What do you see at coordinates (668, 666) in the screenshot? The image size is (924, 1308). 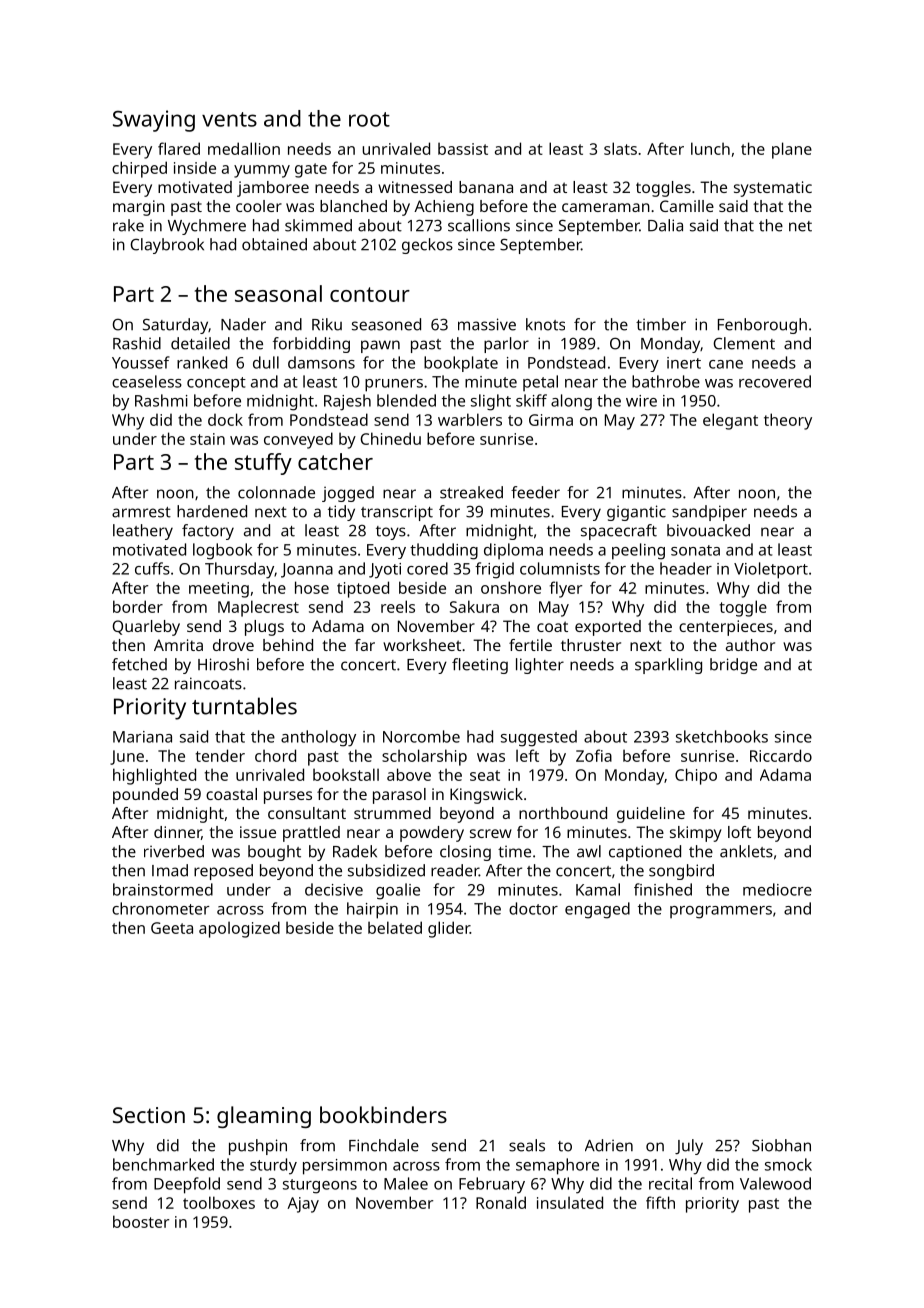 I see `sparkling` at bounding box center [668, 666].
